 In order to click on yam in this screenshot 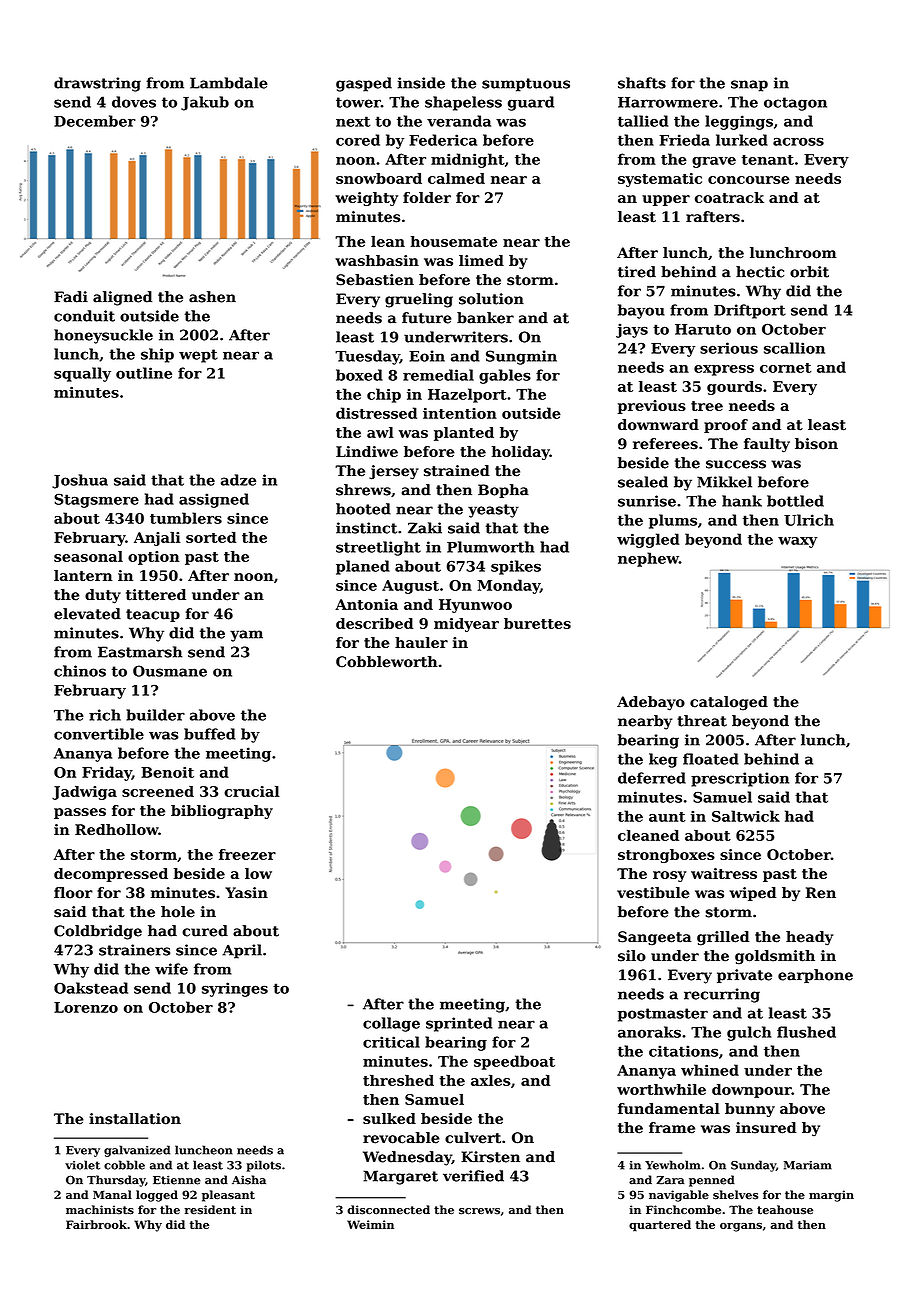, I will do `click(246, 636)`.
